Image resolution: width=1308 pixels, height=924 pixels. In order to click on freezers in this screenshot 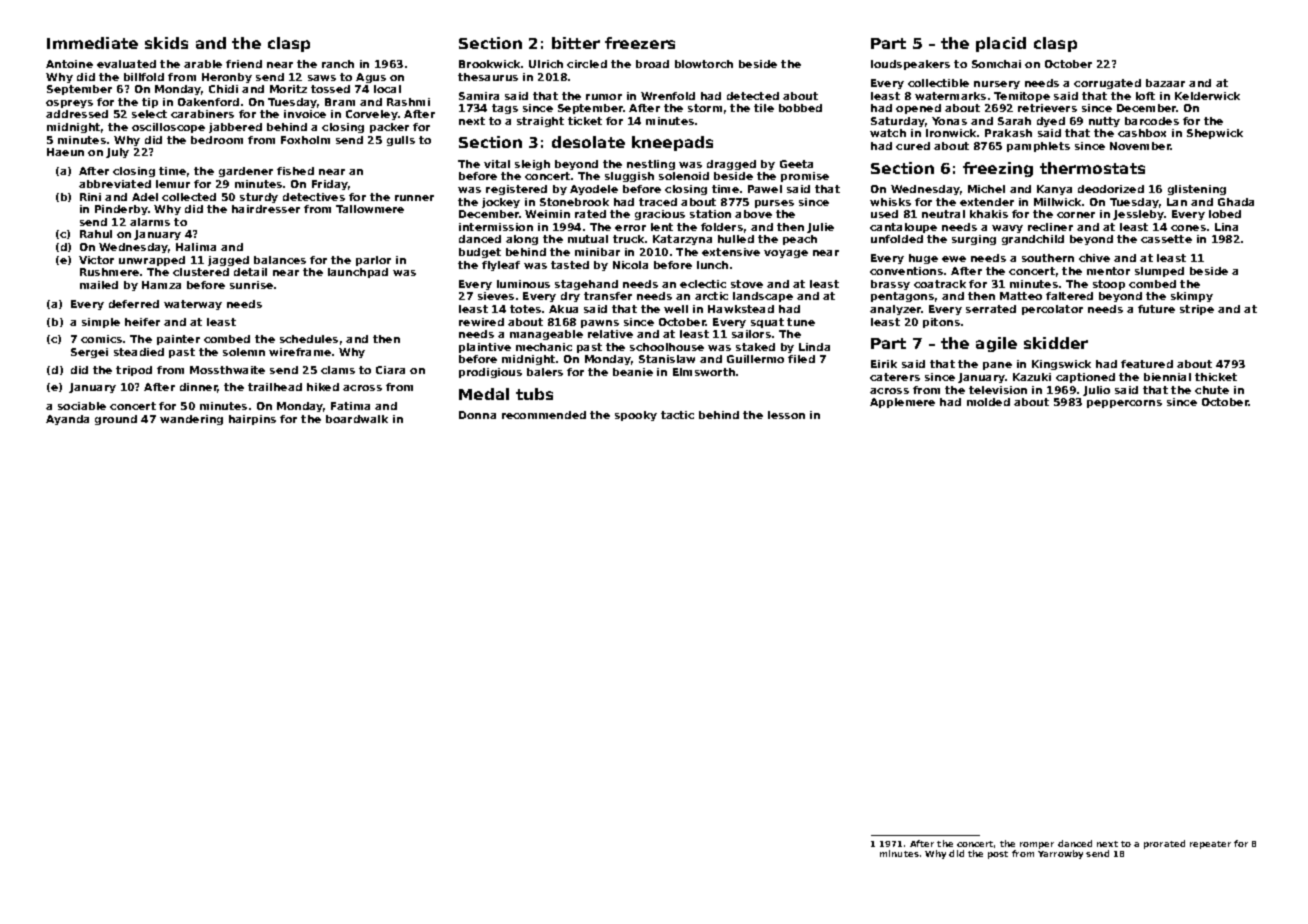, I will do `click(640, 43)`.
